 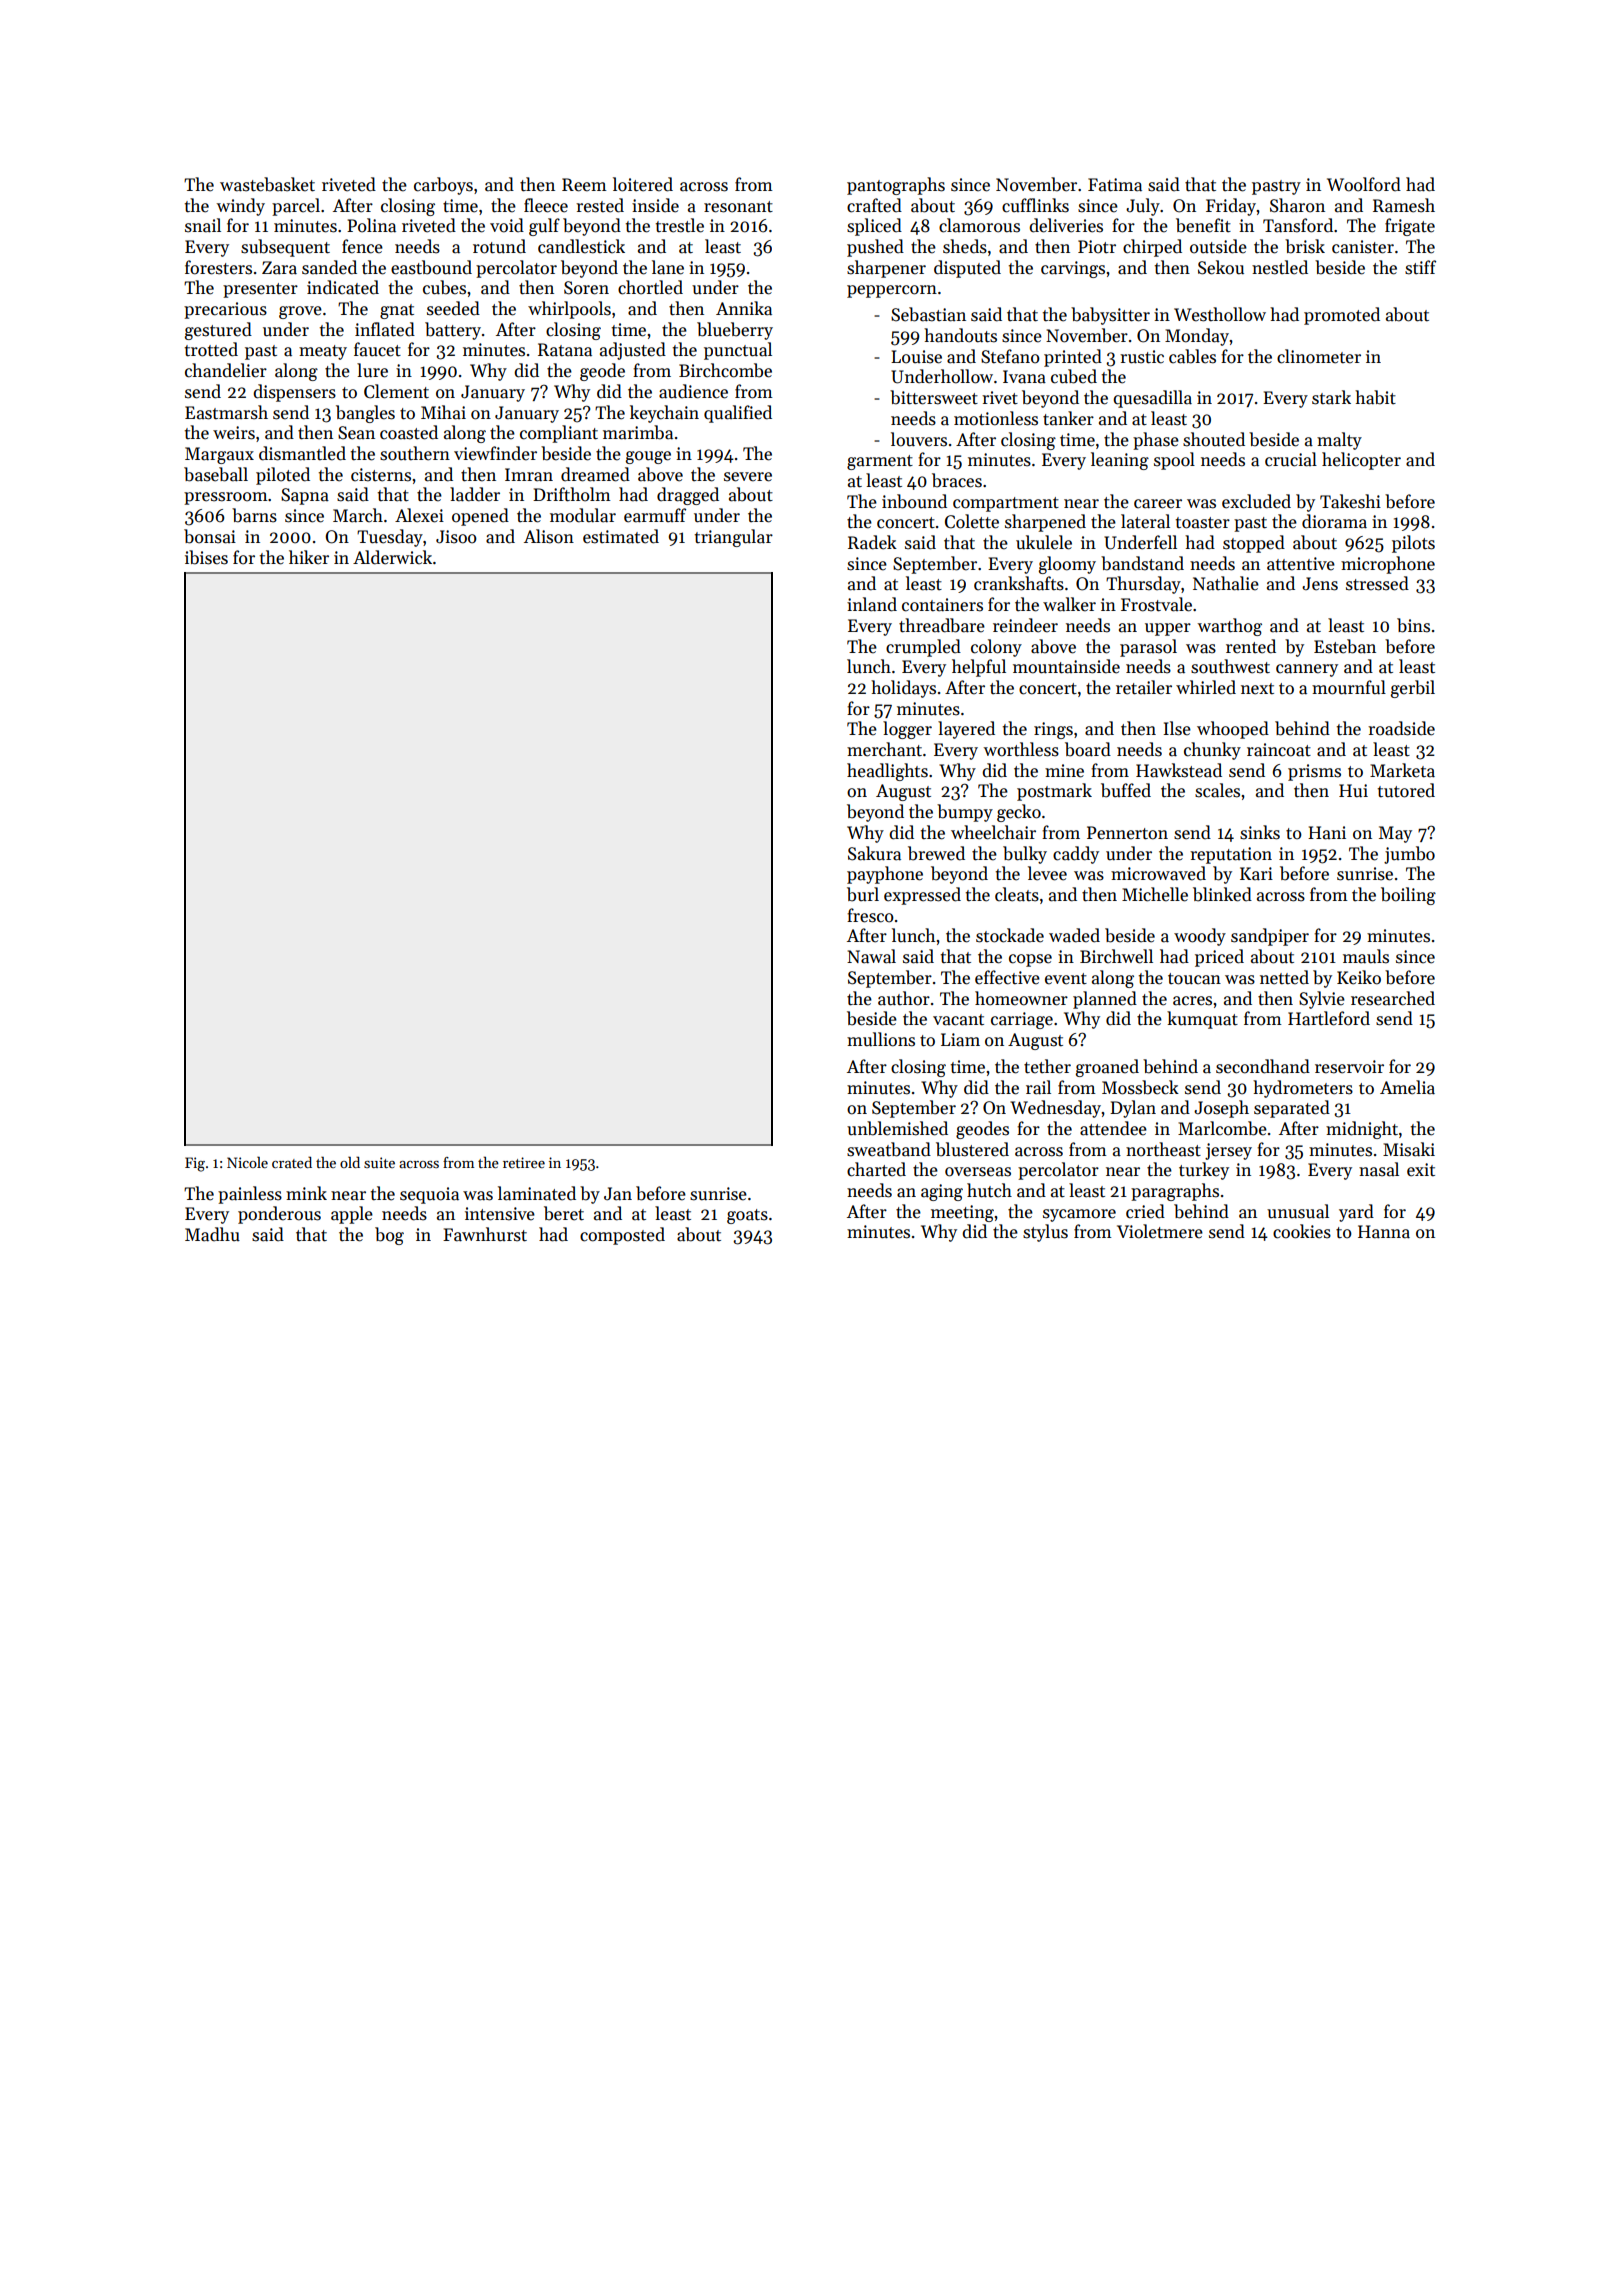 I want to click on dispensers, so click(x=294, y=393).
